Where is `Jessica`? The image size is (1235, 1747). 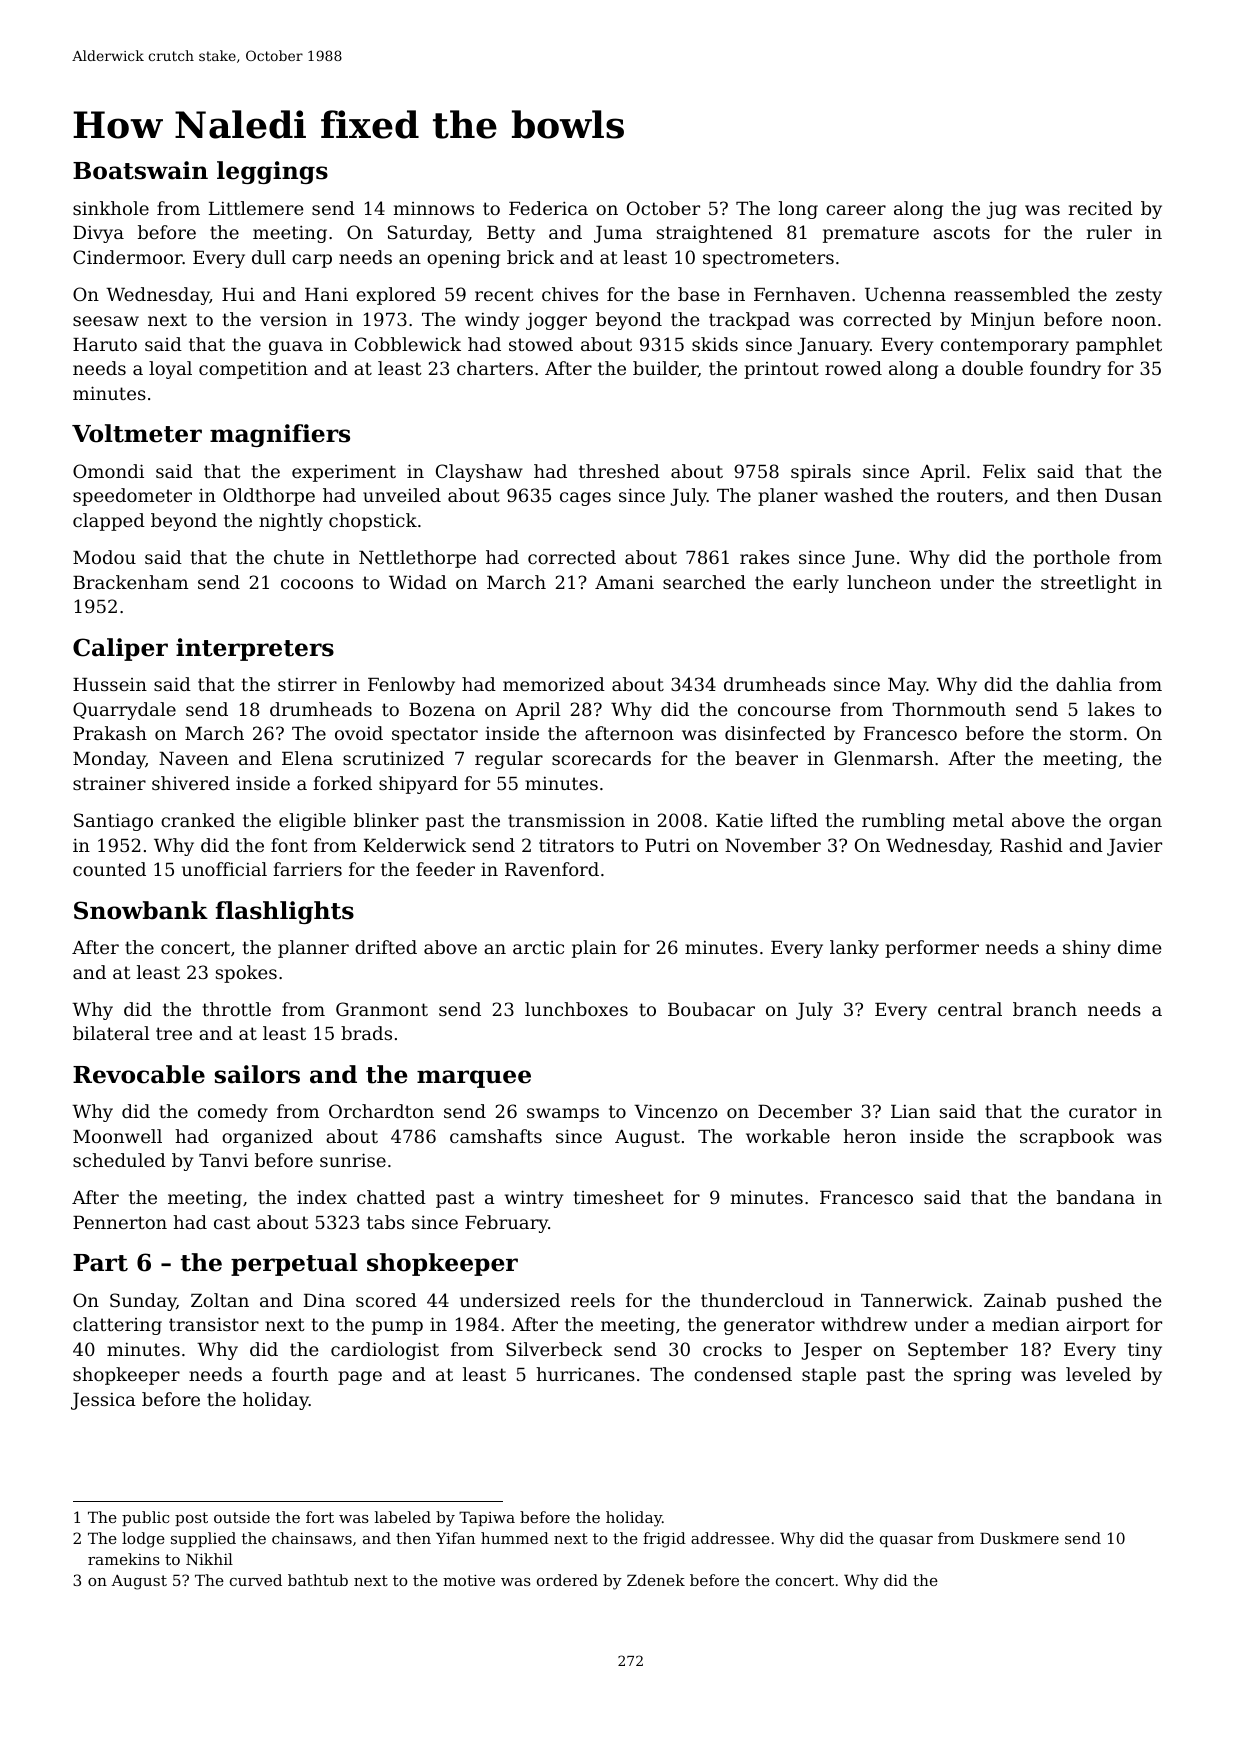
Jessica is located at coordinates (103, 1401).
